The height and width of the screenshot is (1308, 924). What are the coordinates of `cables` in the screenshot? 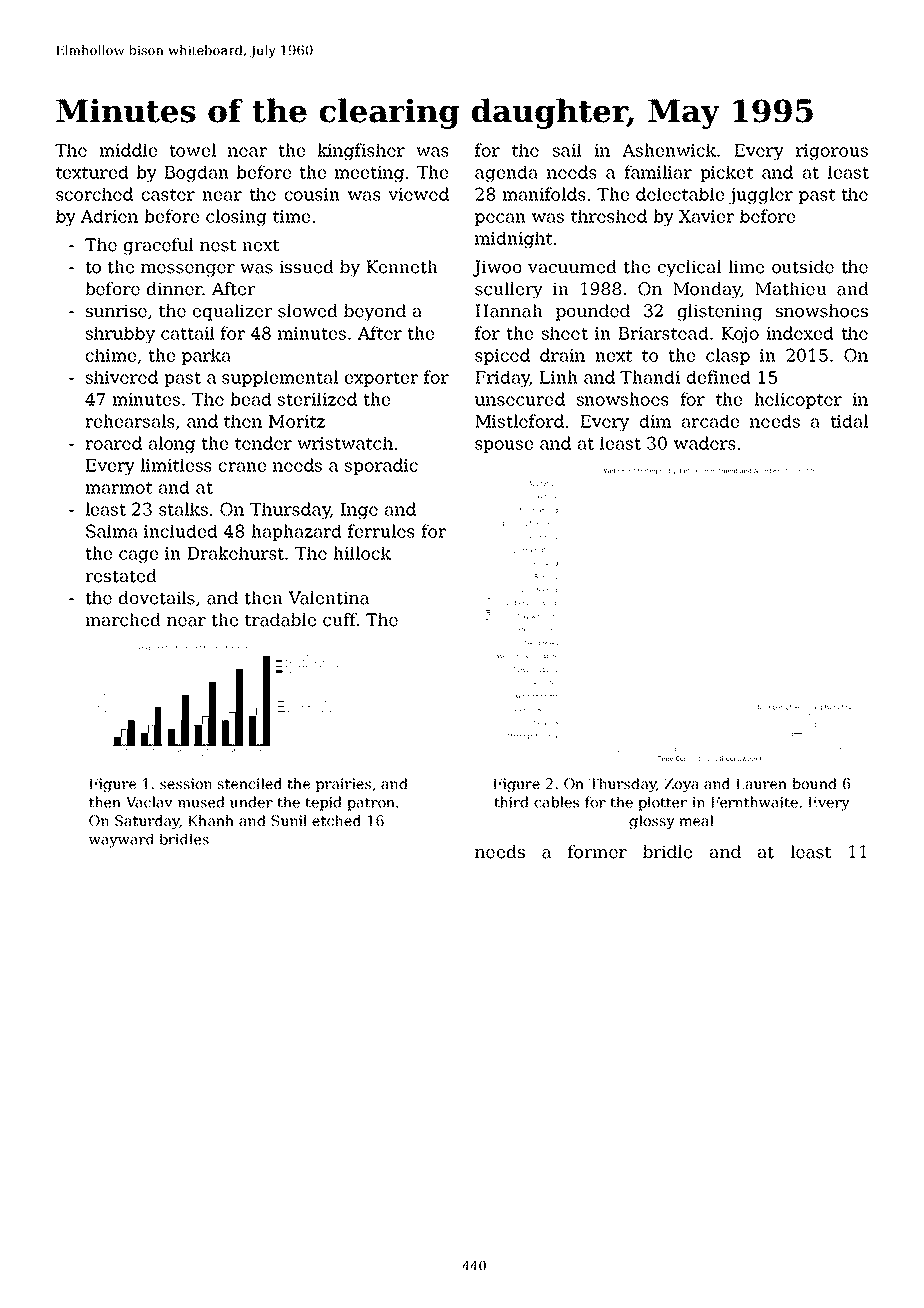 It's located at (556, 802).
